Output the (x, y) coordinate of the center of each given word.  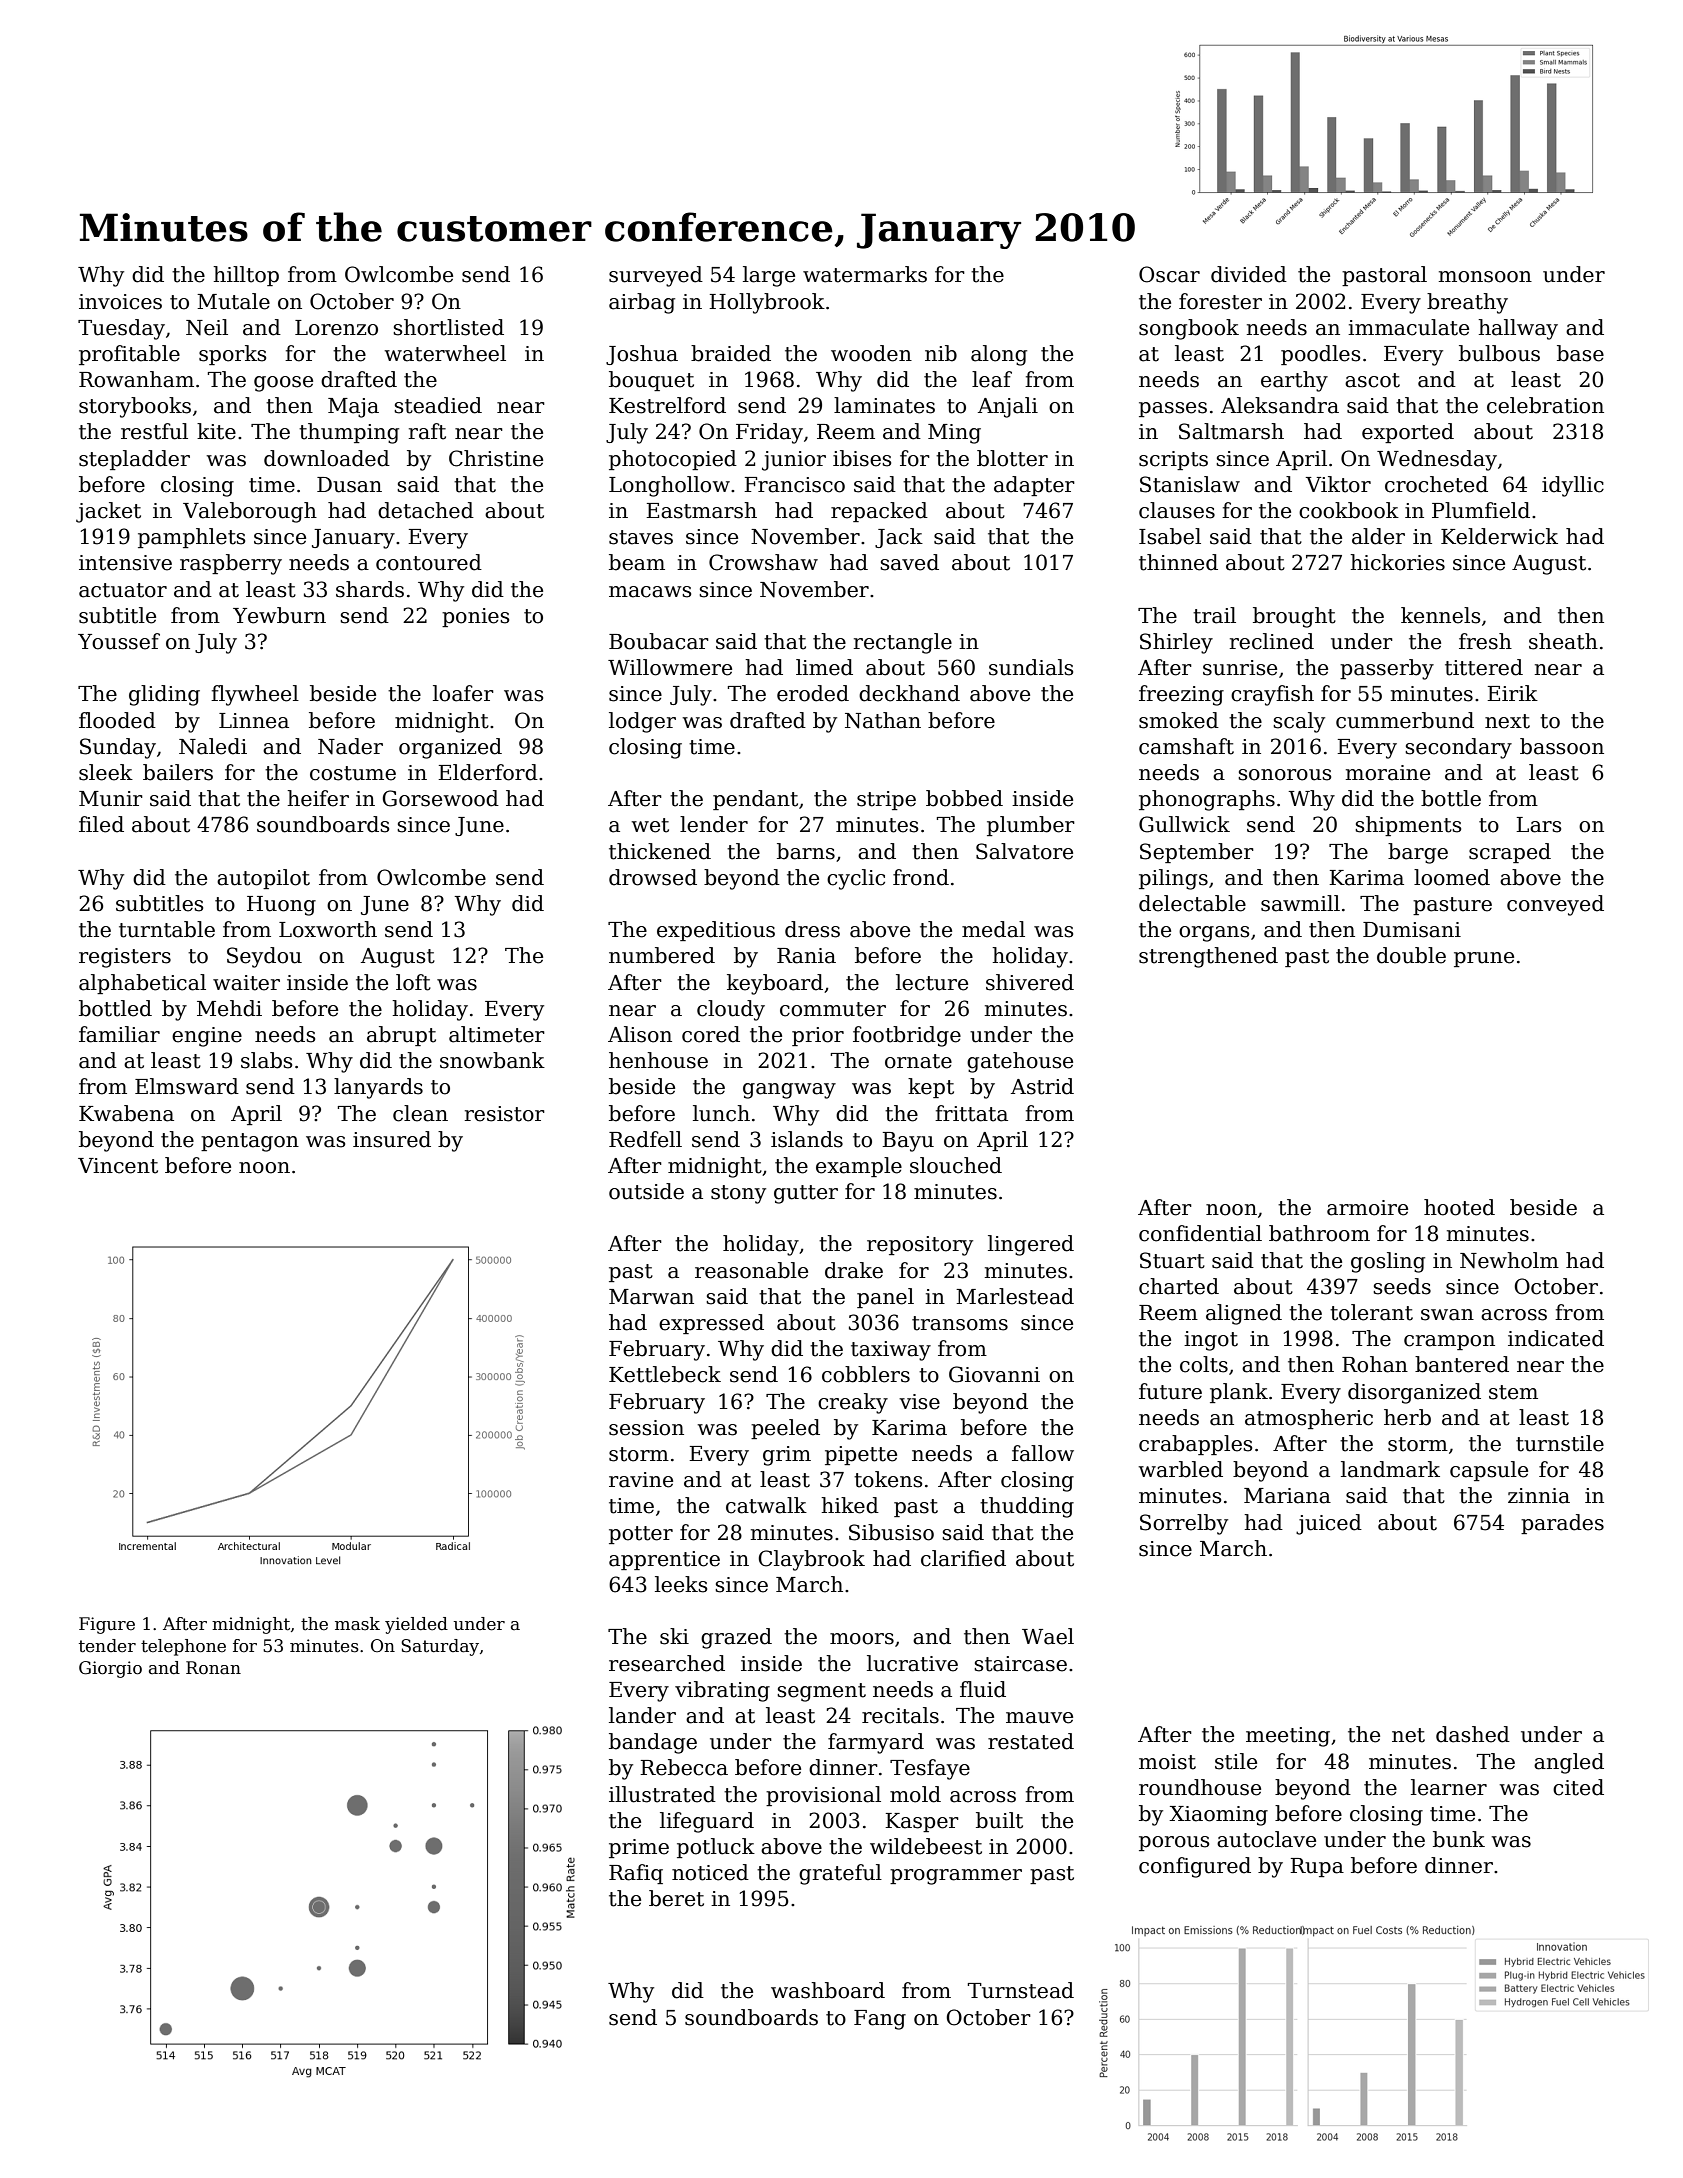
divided (1249, 274)
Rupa (1317, 1867)
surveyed (656, 276)
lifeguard (707, 1822)
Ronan (213, 1668)
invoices (120, 302)
